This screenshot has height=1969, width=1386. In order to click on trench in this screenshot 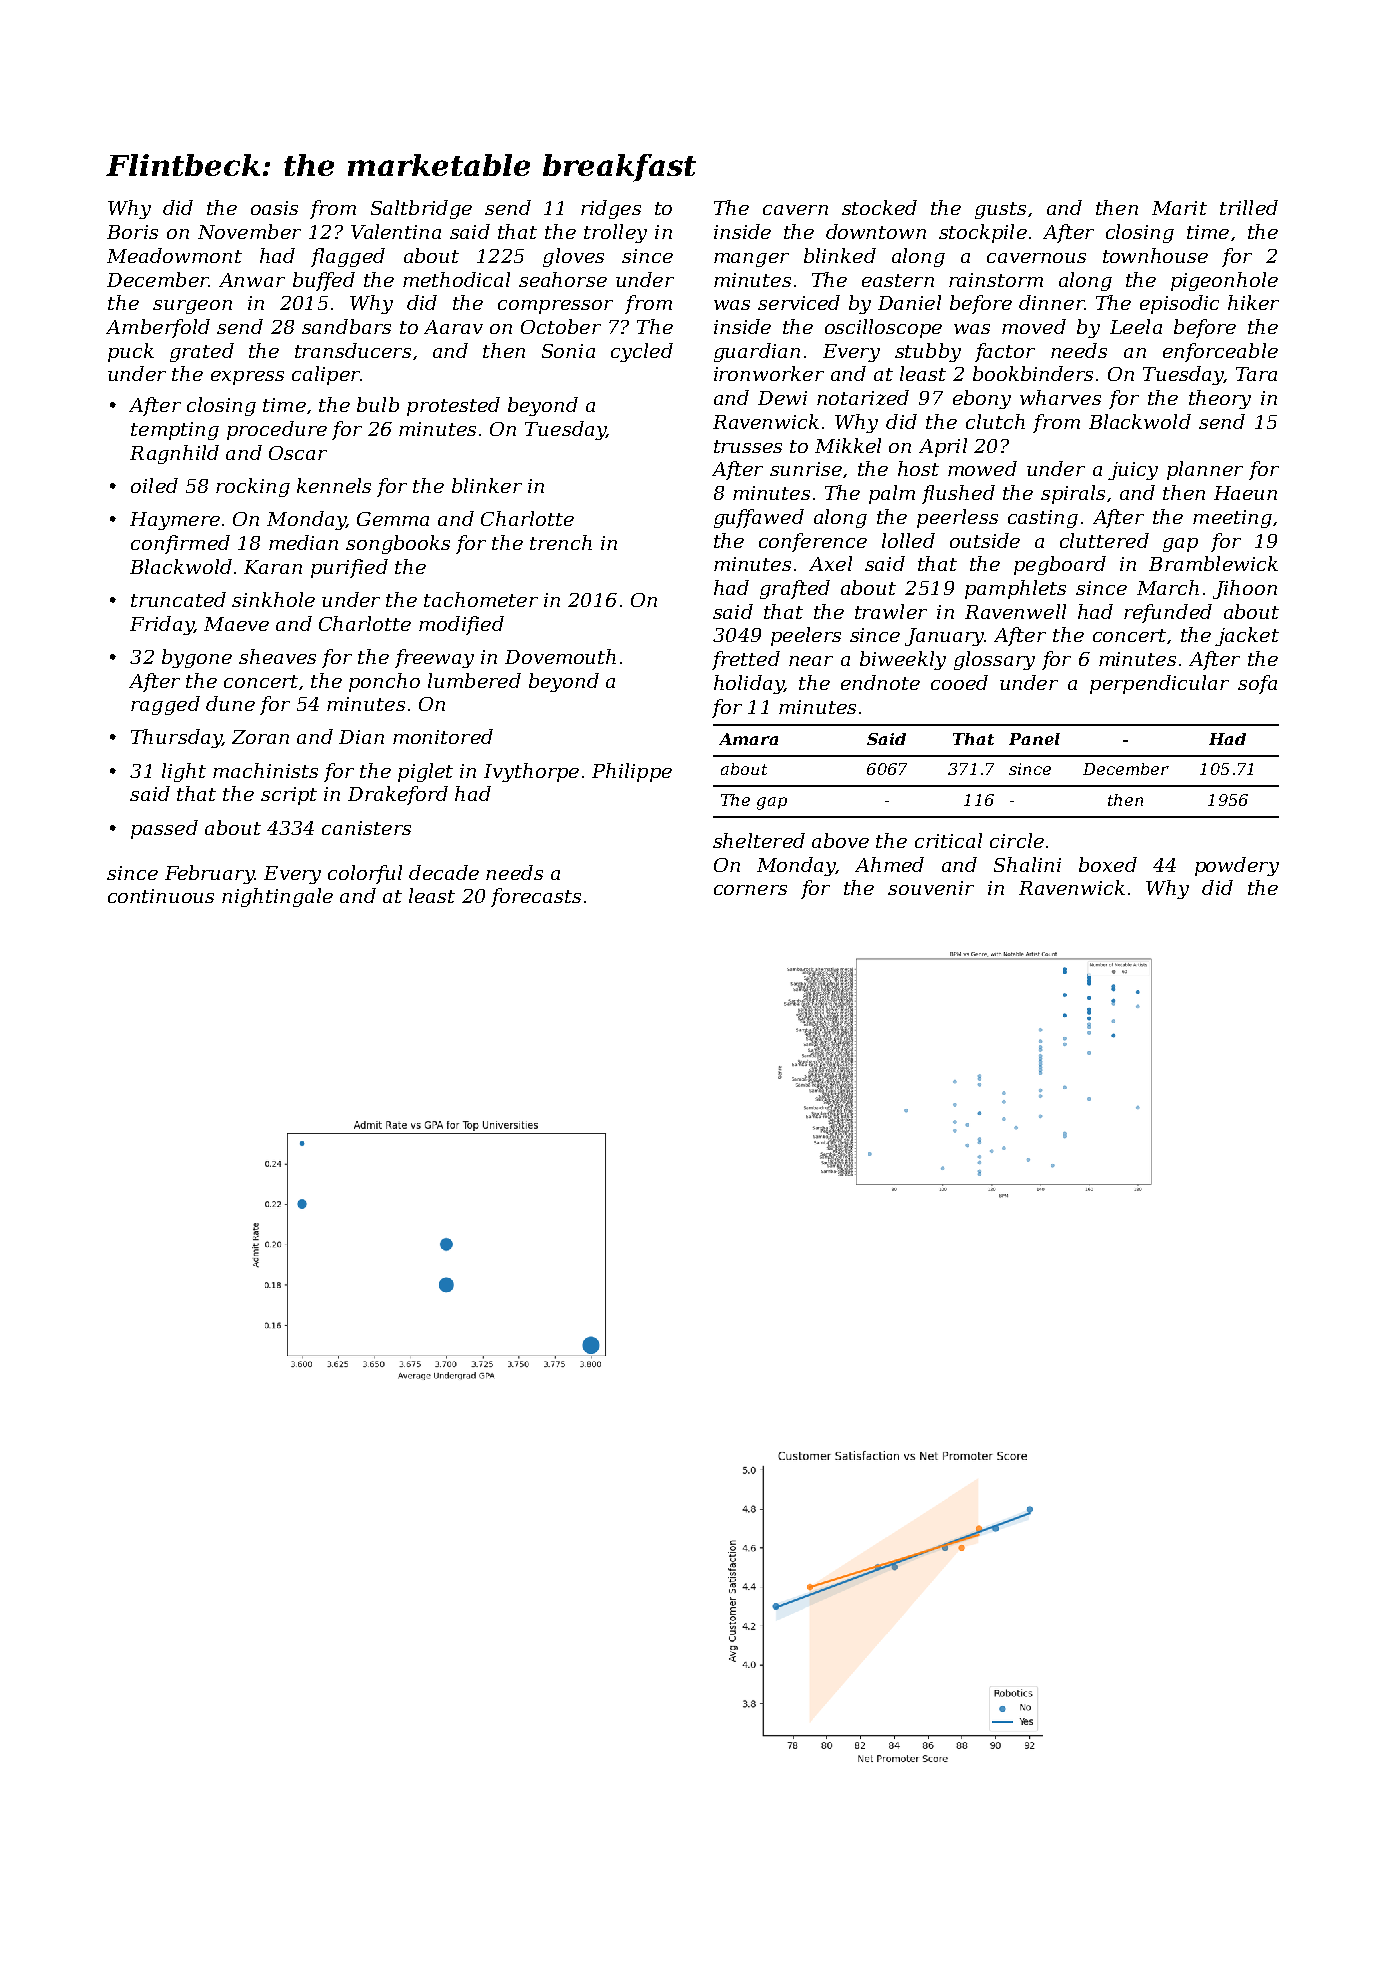, I will do `click(561, 542)`.
